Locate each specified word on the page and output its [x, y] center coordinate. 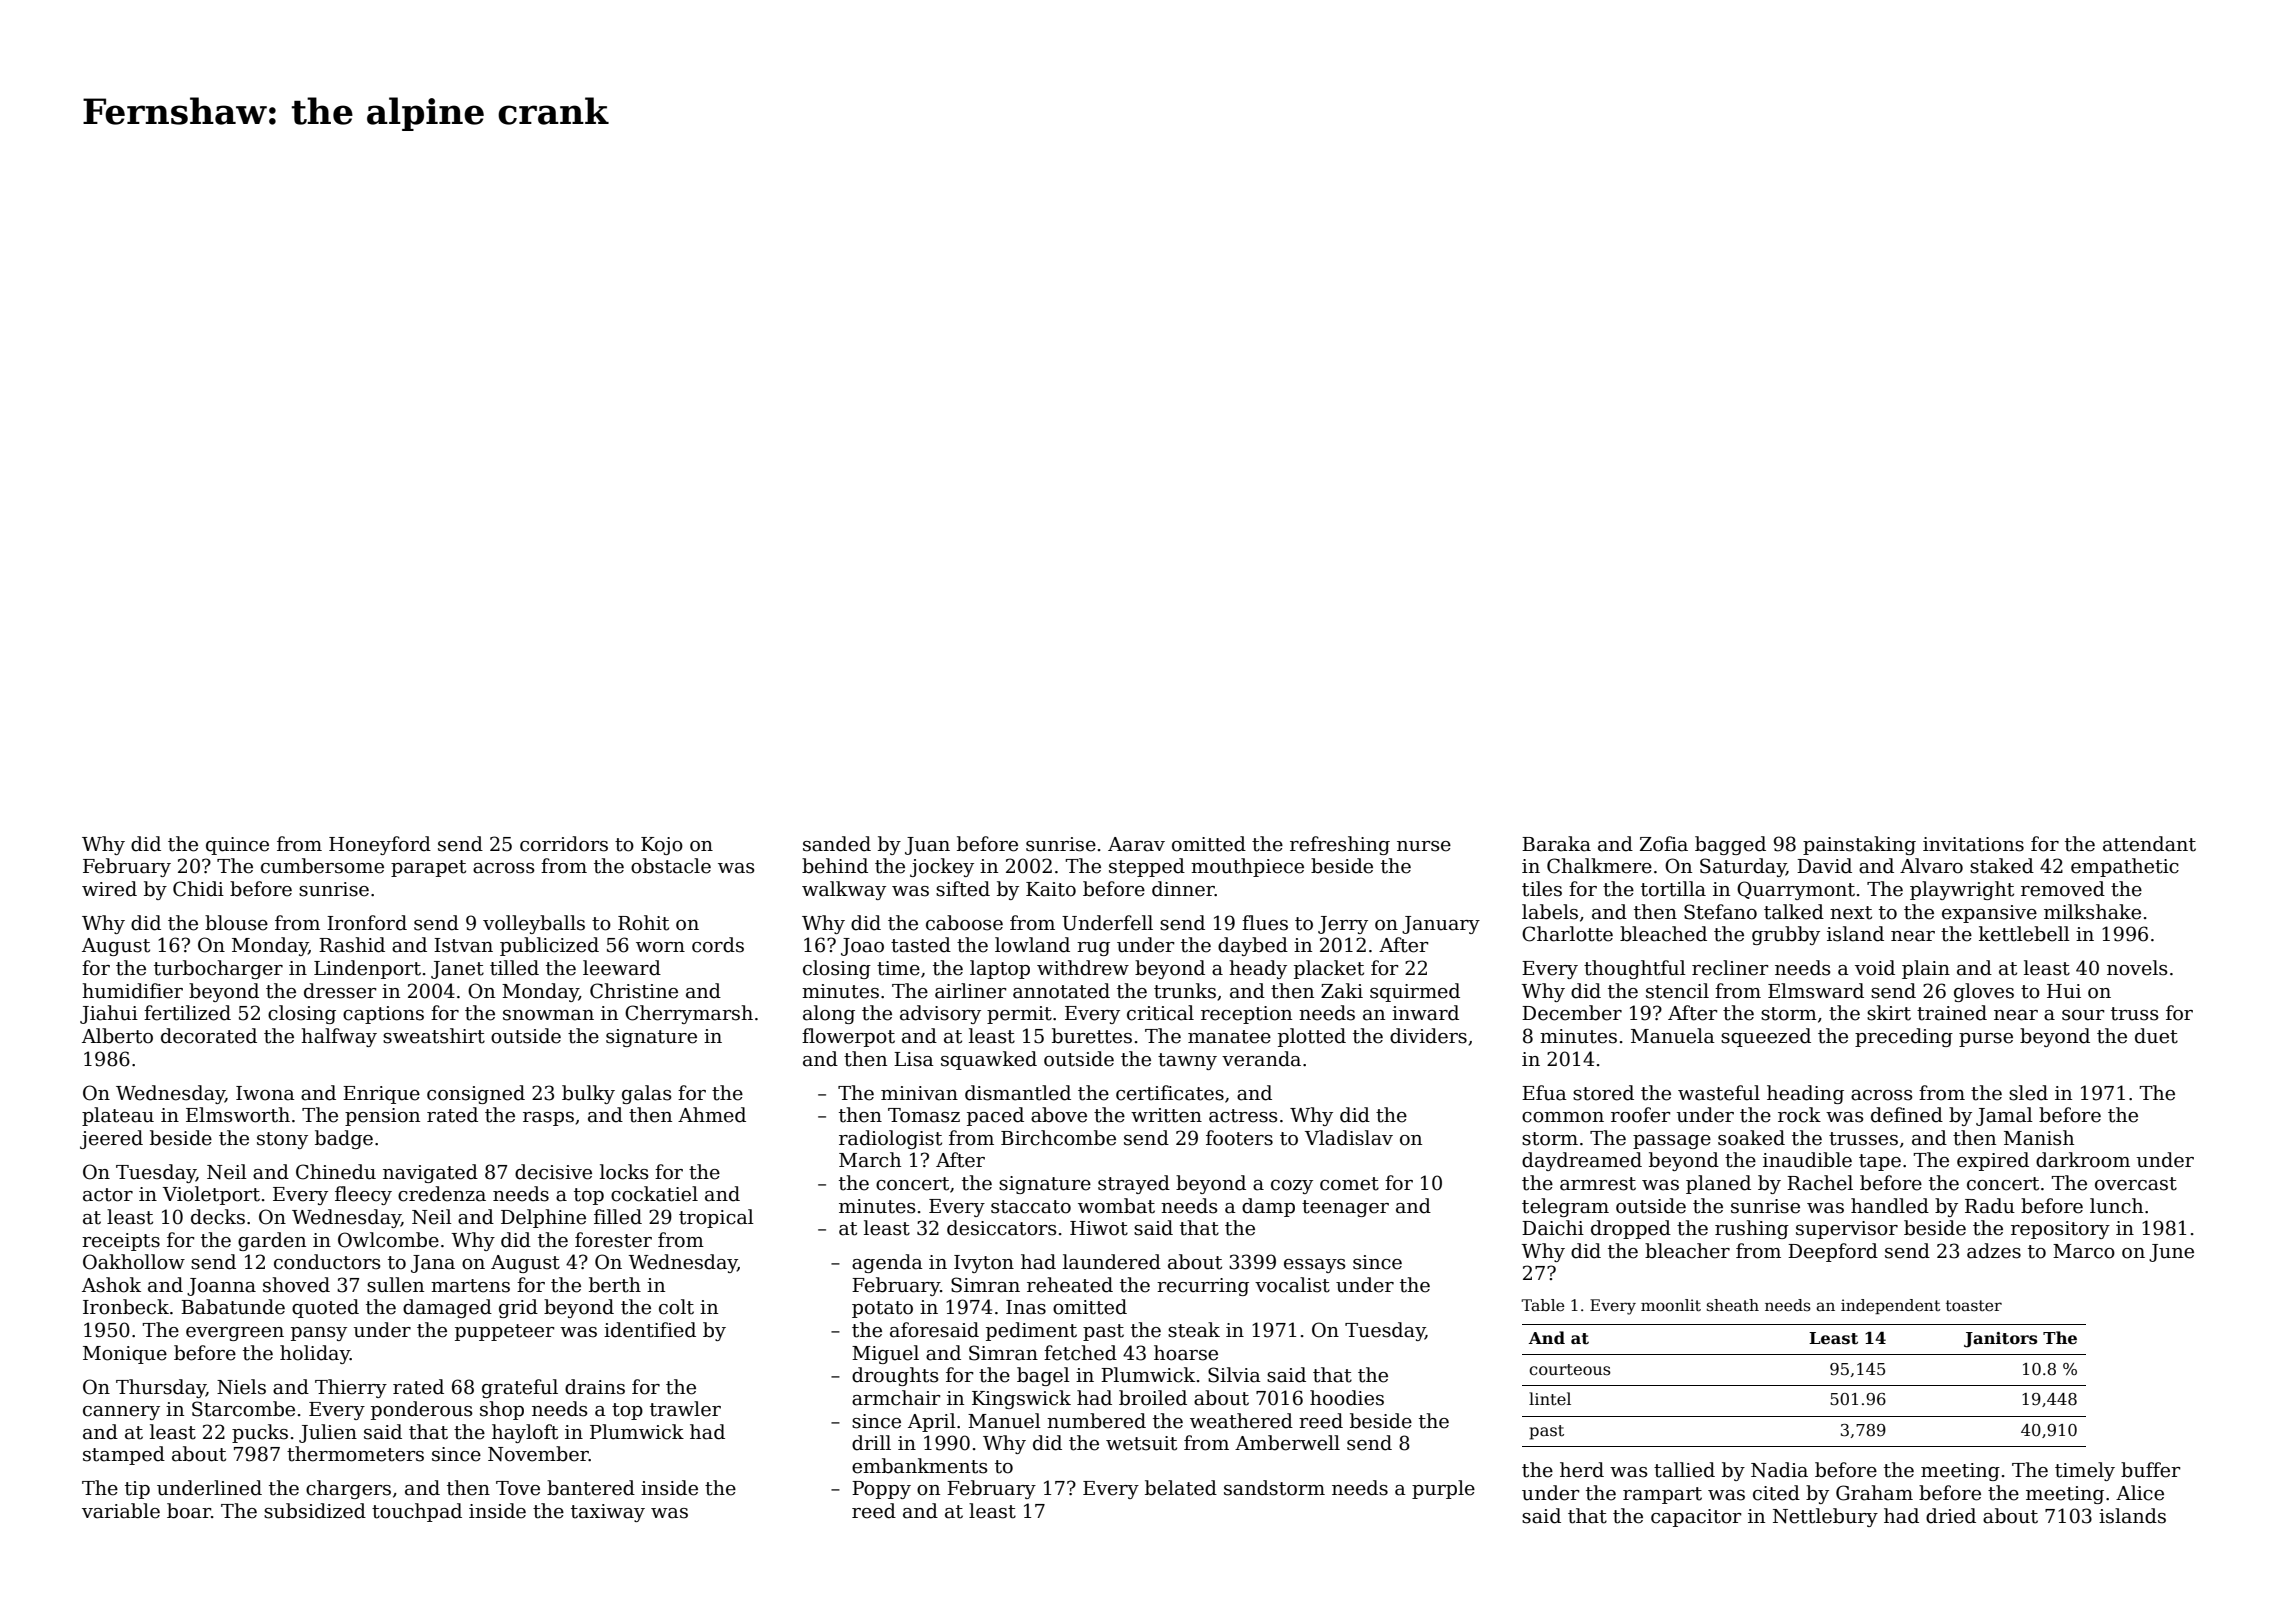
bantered [591, 1488]
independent [1890, 1306]
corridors [564, 844]
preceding [1904, 1037]
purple [1443, 1489]
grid [518, 1308]
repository [2060, 1230]
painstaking [1859, 845]
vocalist [1292, 1285]
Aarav [1136, 844]
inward [1425, 1013]
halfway [339, 1037]
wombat [1116, 1206]
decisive [553, 1172]
